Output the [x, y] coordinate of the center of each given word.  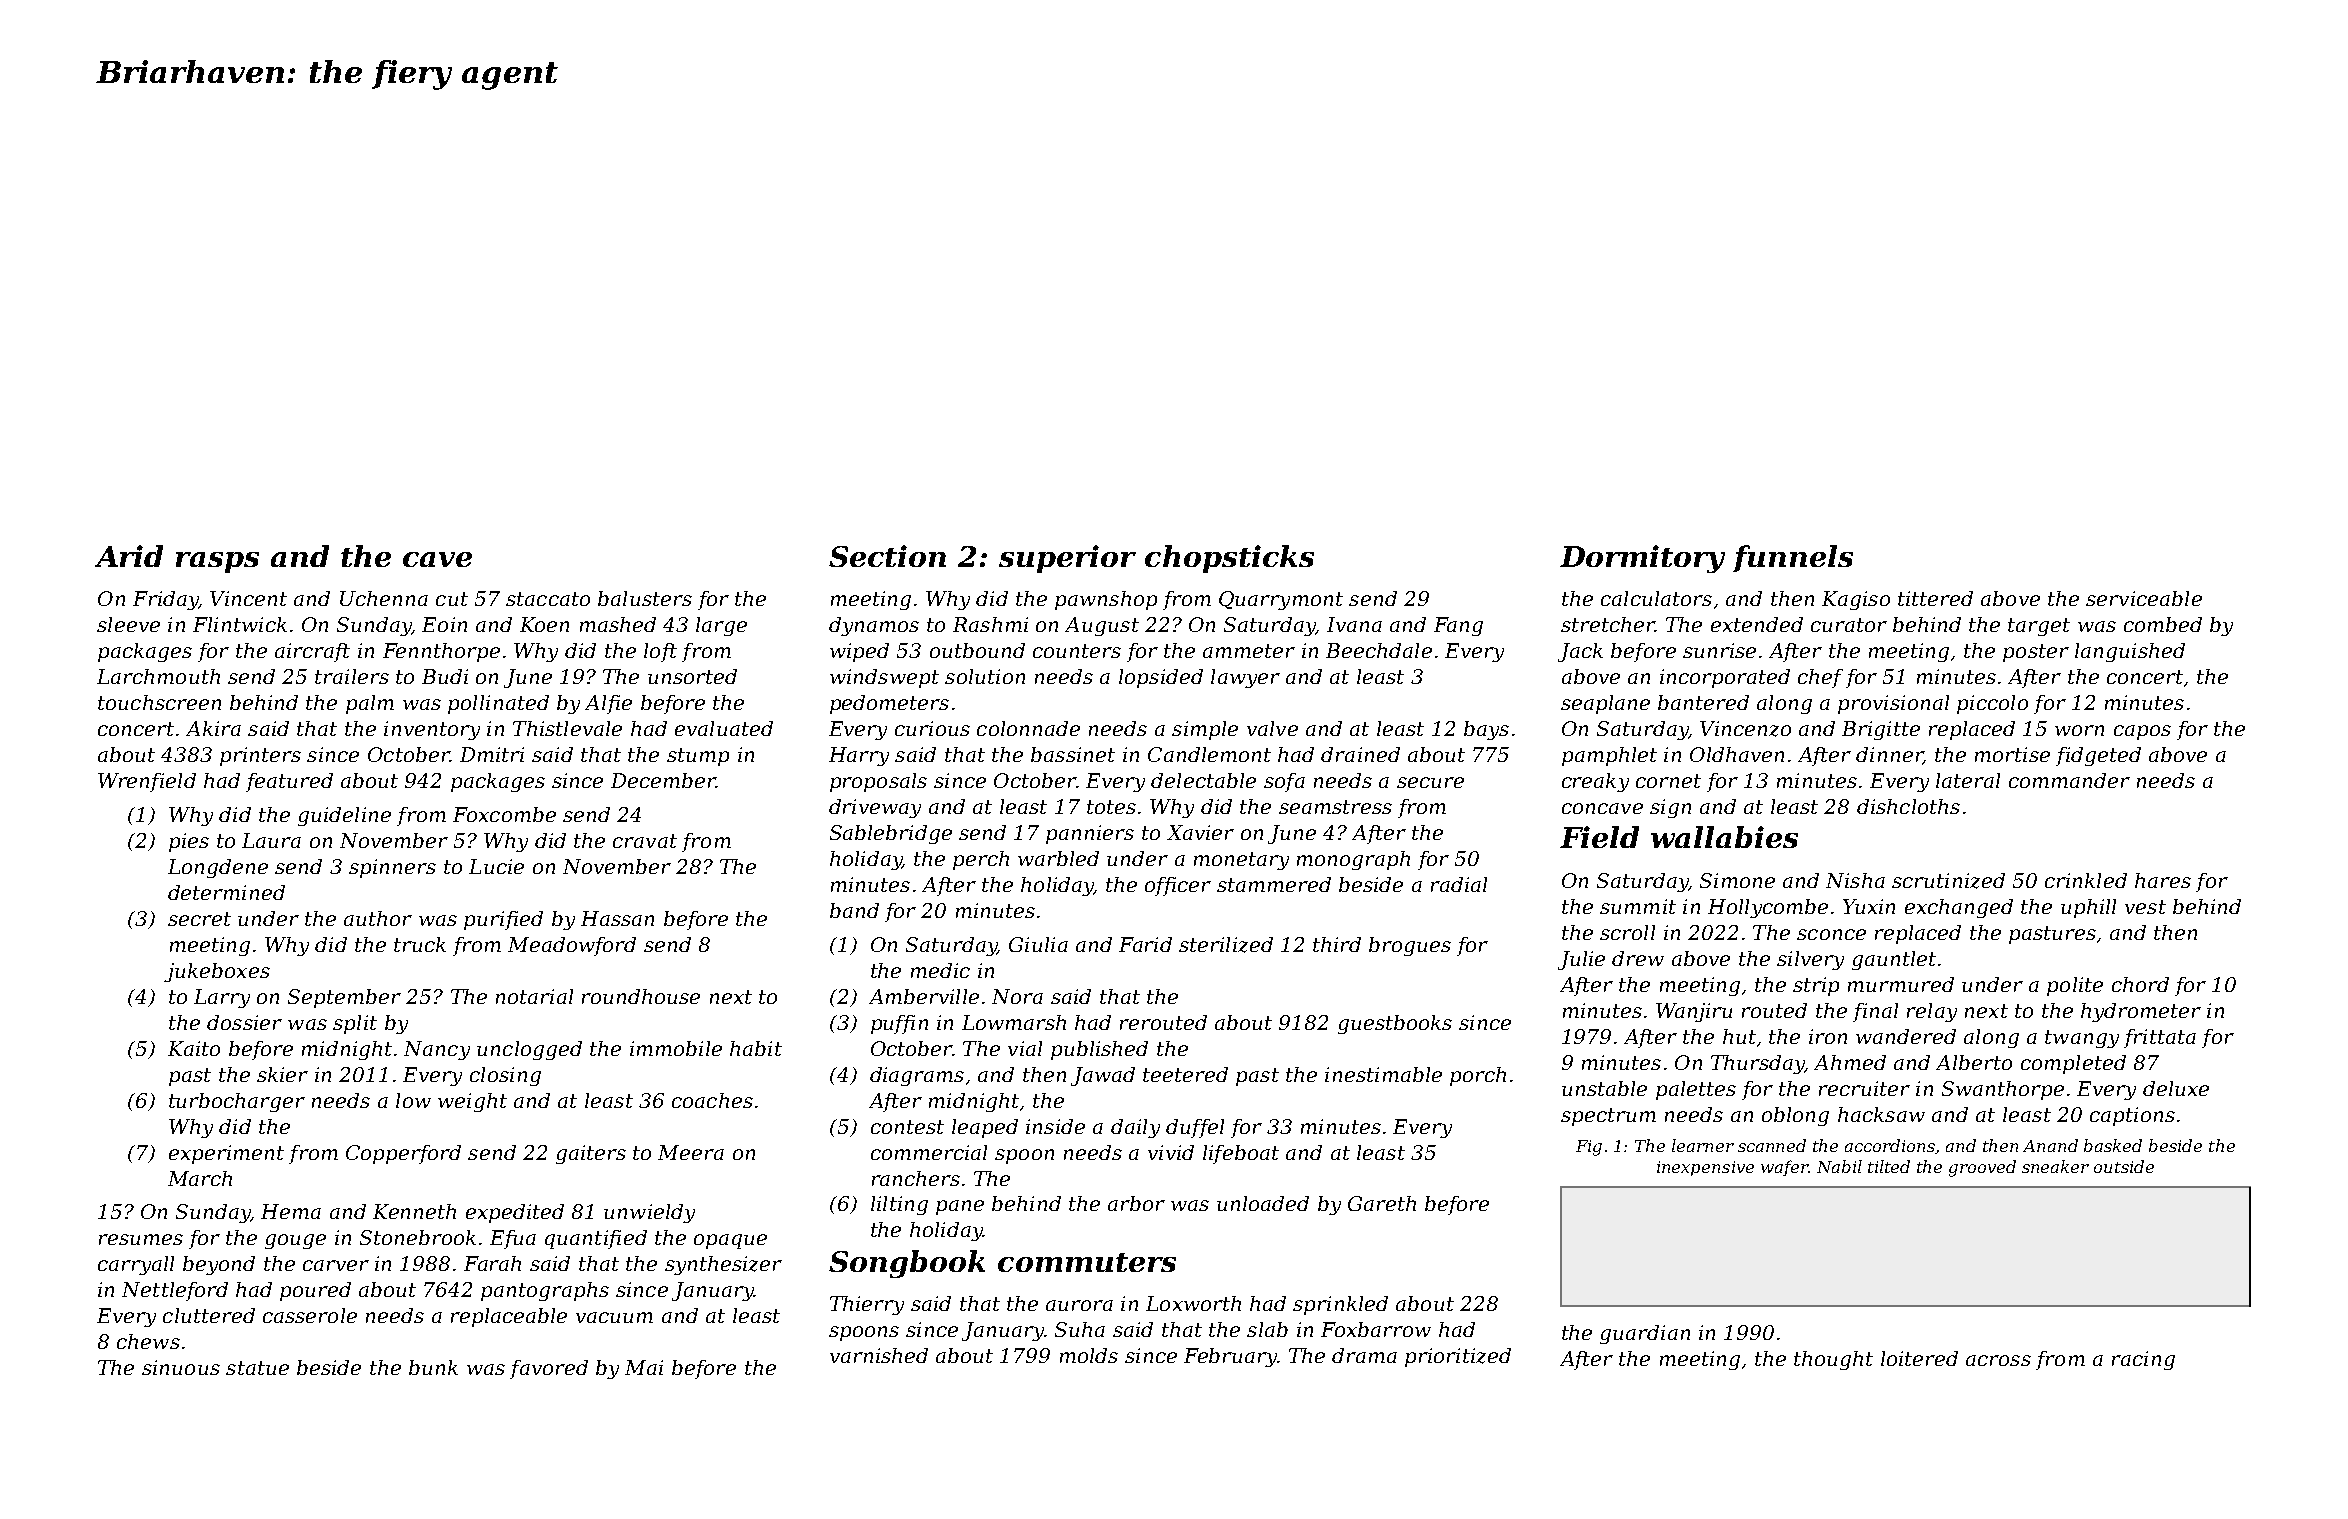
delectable [1203, 780]
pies [189, 842]
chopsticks [1229, 559]
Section [887, 556]
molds [1089, 1355]
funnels [1793, 558]
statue [257, 1368]
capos [2142, 732]
